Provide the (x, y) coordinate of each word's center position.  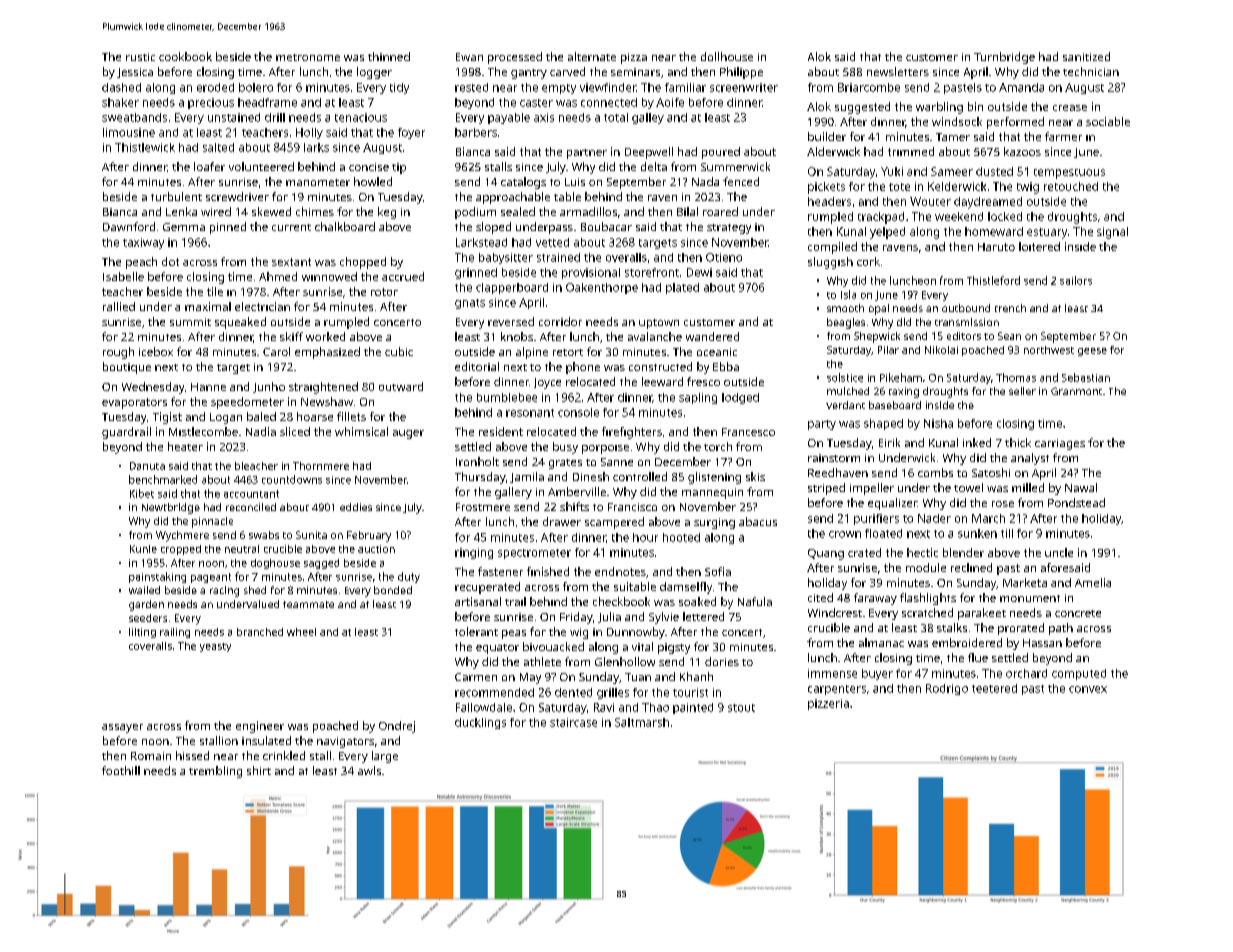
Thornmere (321, 466)
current (291, 227)
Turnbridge (1004, 58)
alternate (592, 56)
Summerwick (735, 166)
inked (977, 442)
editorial (477, 366)
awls (369, 770)
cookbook (185, 56)
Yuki (892, 171)
